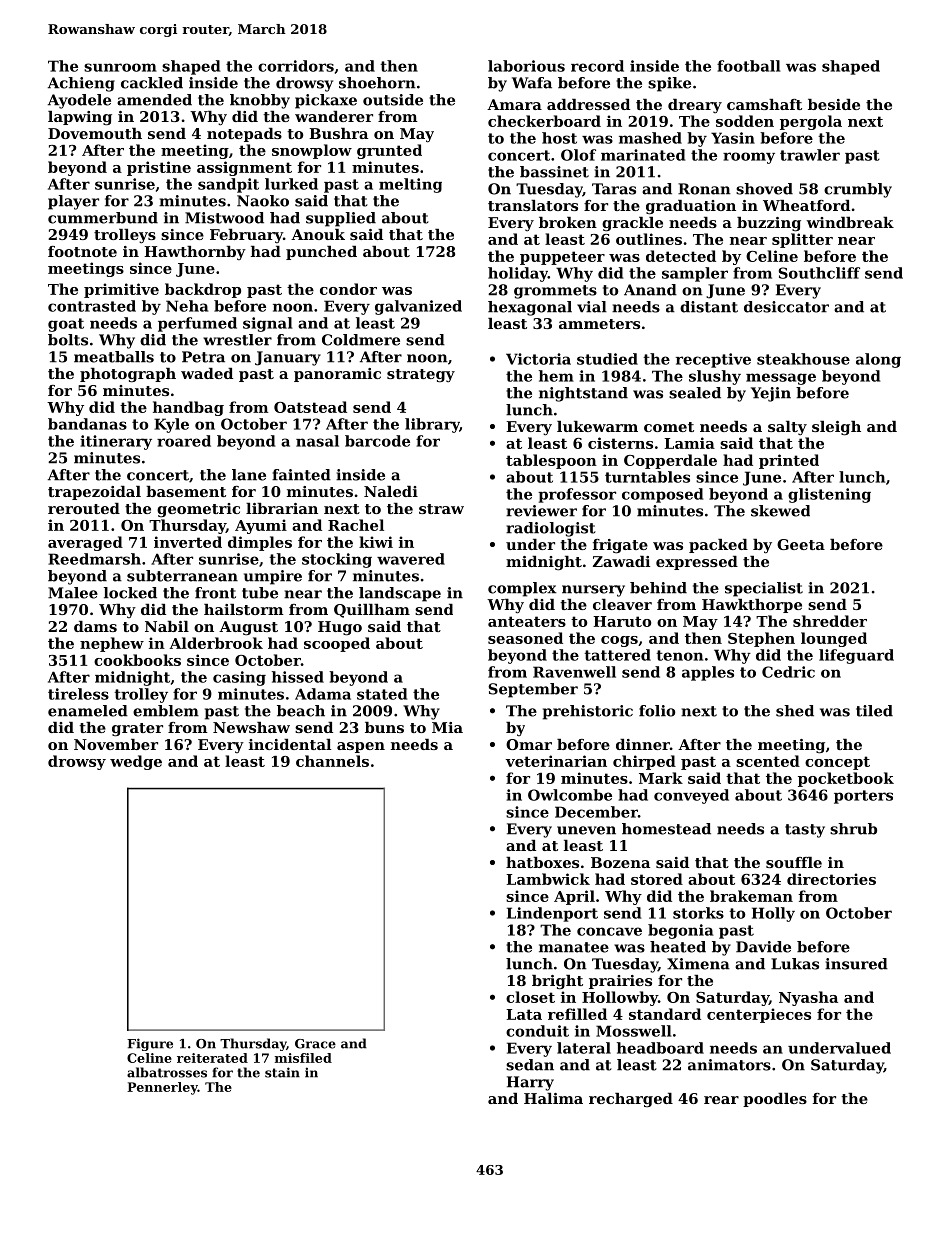  Describe the element at coordinates (348, 289) in the screenshot. I see `condor` at that location.
